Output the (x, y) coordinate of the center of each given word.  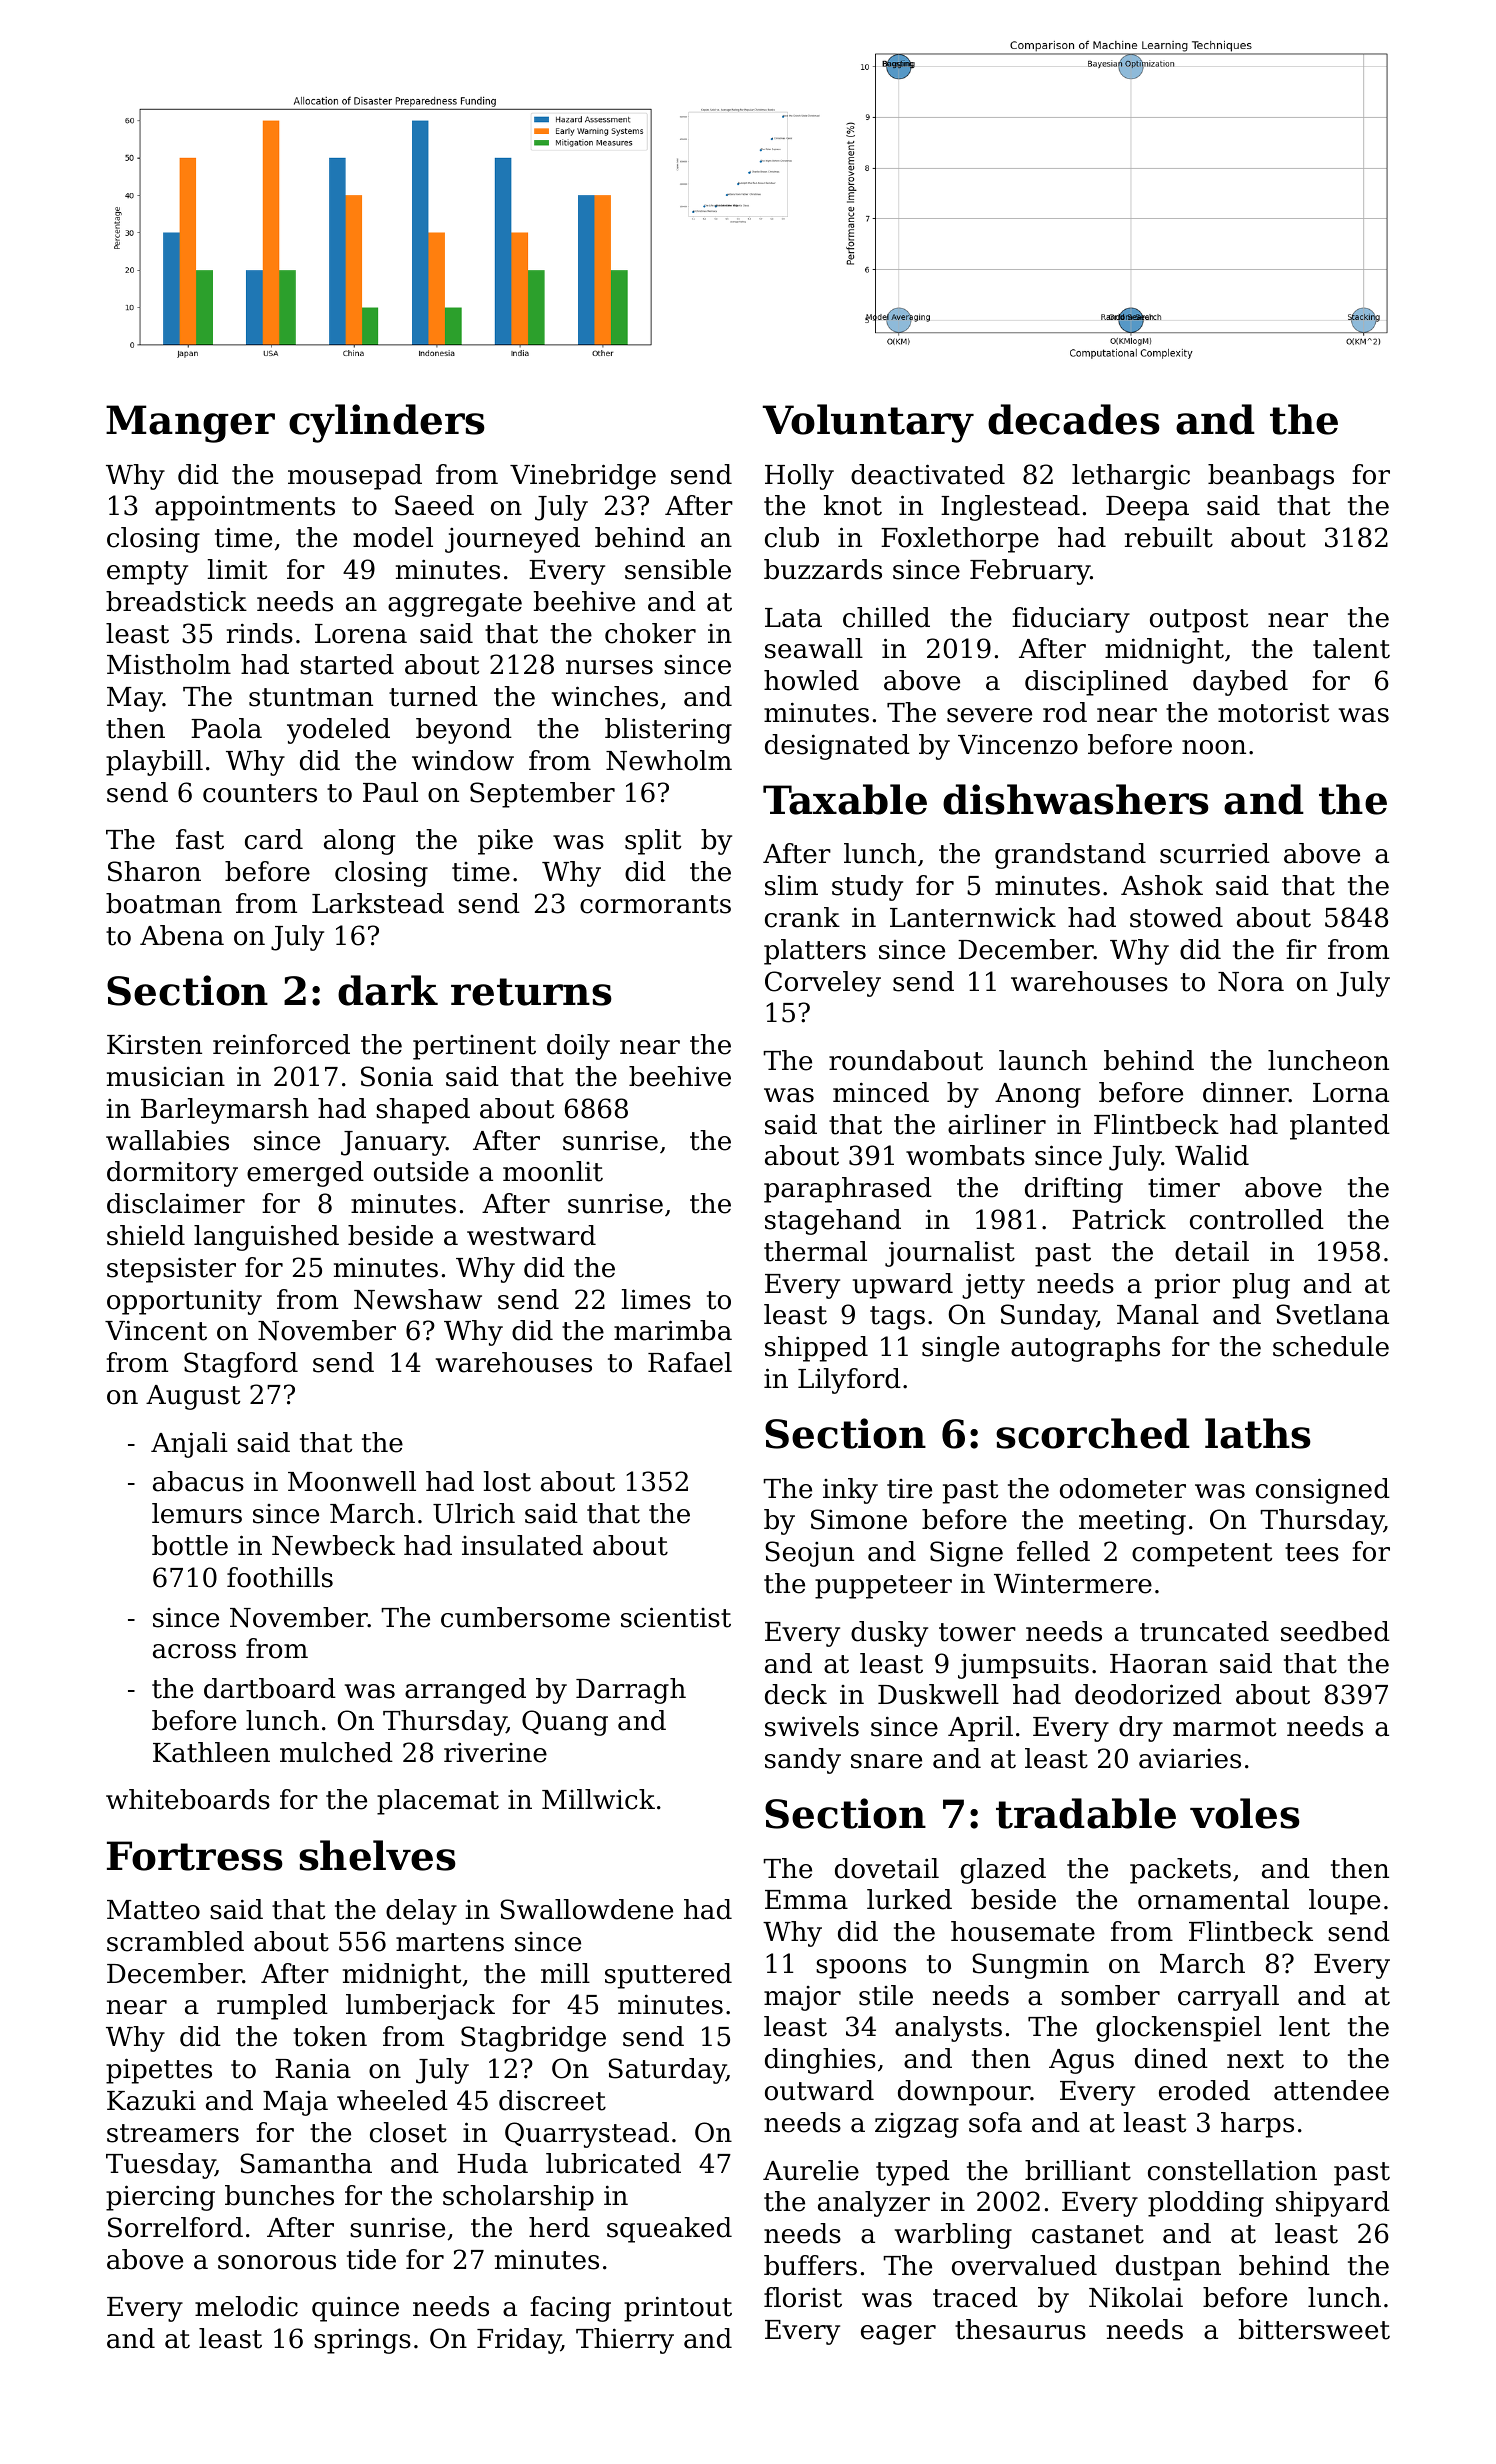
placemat (438, 1802)
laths (1258, 1433)
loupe (1344, 1902)
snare (886, 1761)
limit (237, 569)
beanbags (1271, 477)
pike (505, 842)
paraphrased (848, 1190)
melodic (246, 2306)
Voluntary (868, 423)
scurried (1215, 853)
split (653, 842)
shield (146, 1235)
